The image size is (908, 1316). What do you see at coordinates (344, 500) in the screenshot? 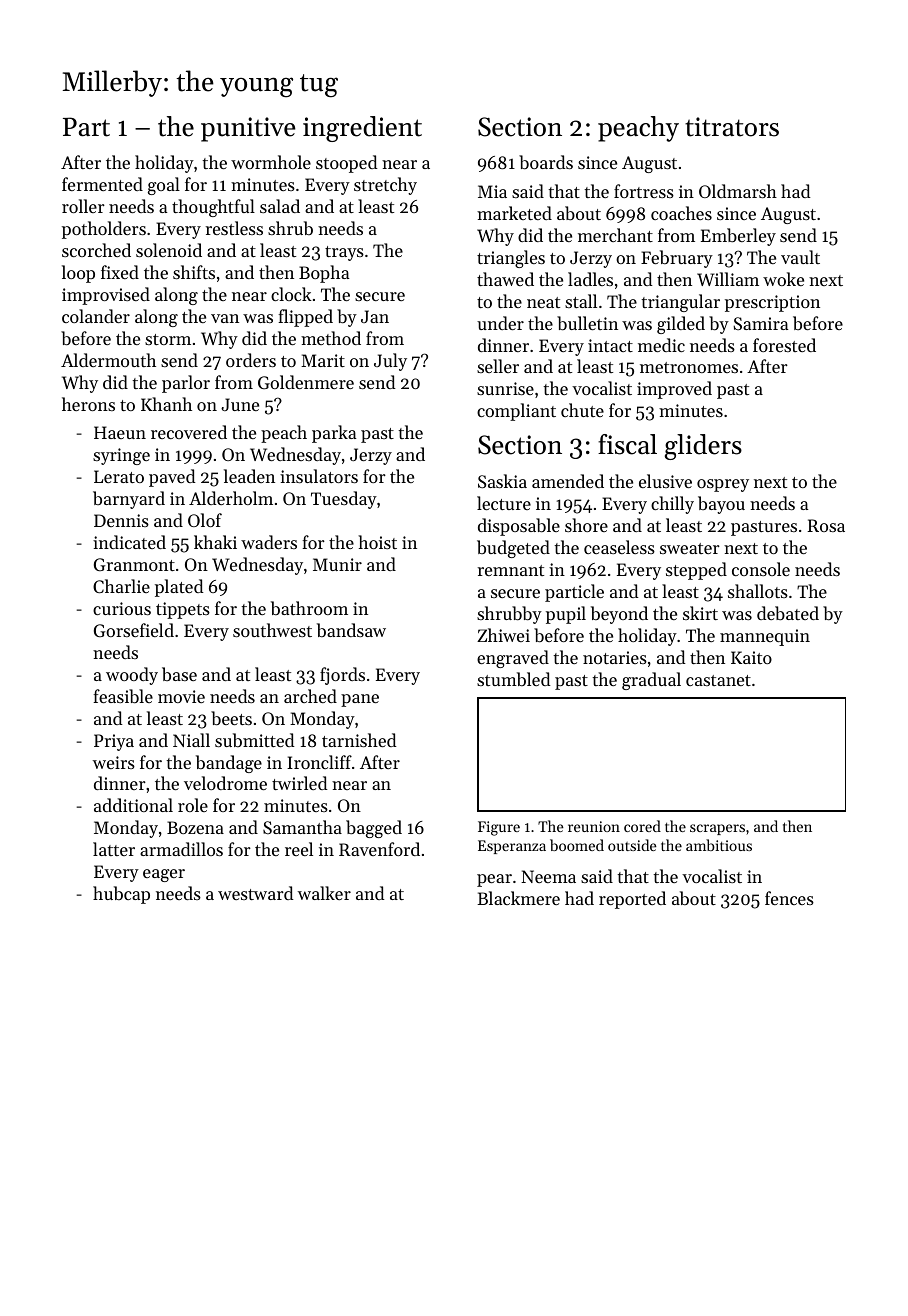
I see `Tuesday` at bounding box center [344, 500].
